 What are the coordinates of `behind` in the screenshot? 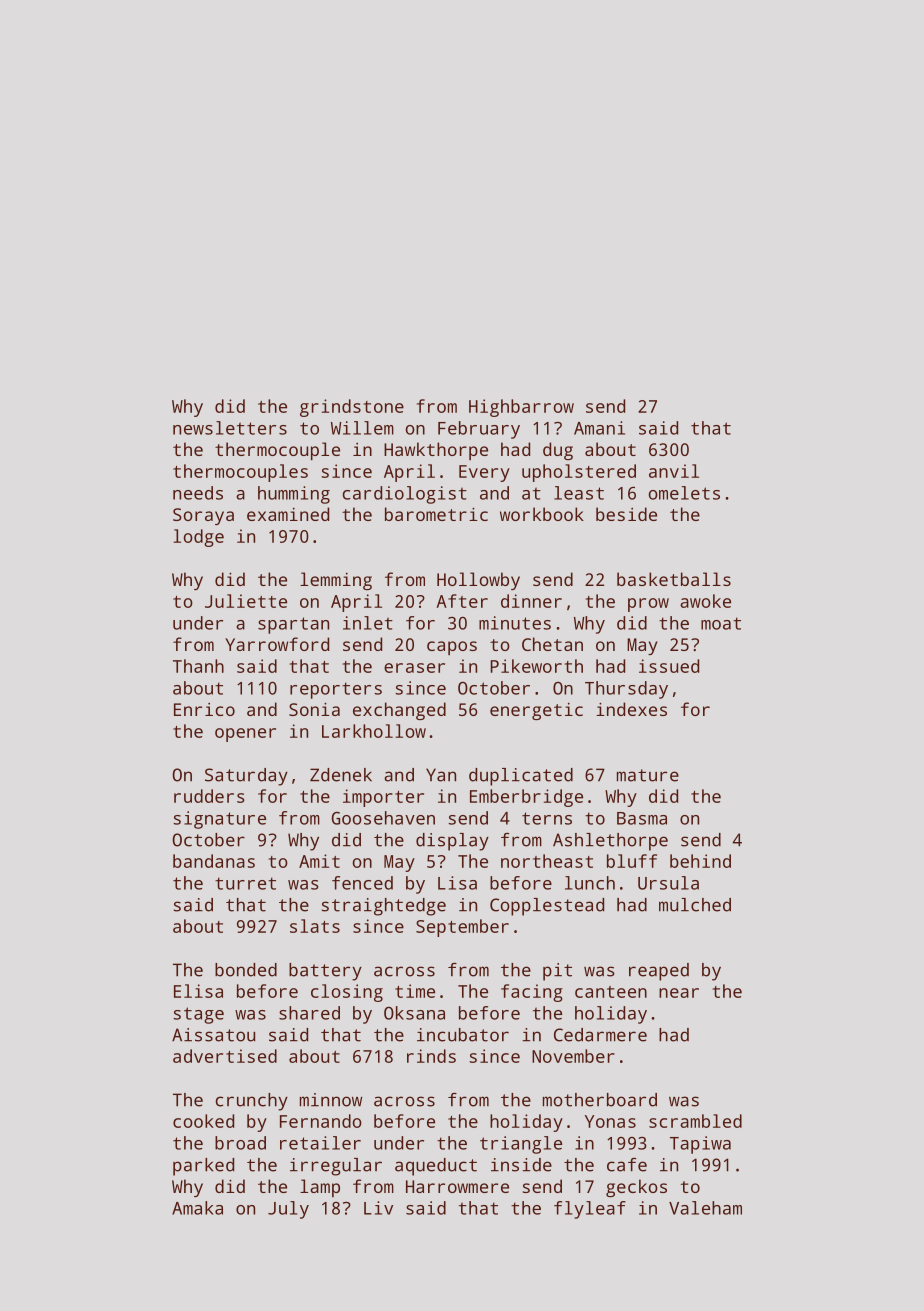 It's located at (700, 861).
